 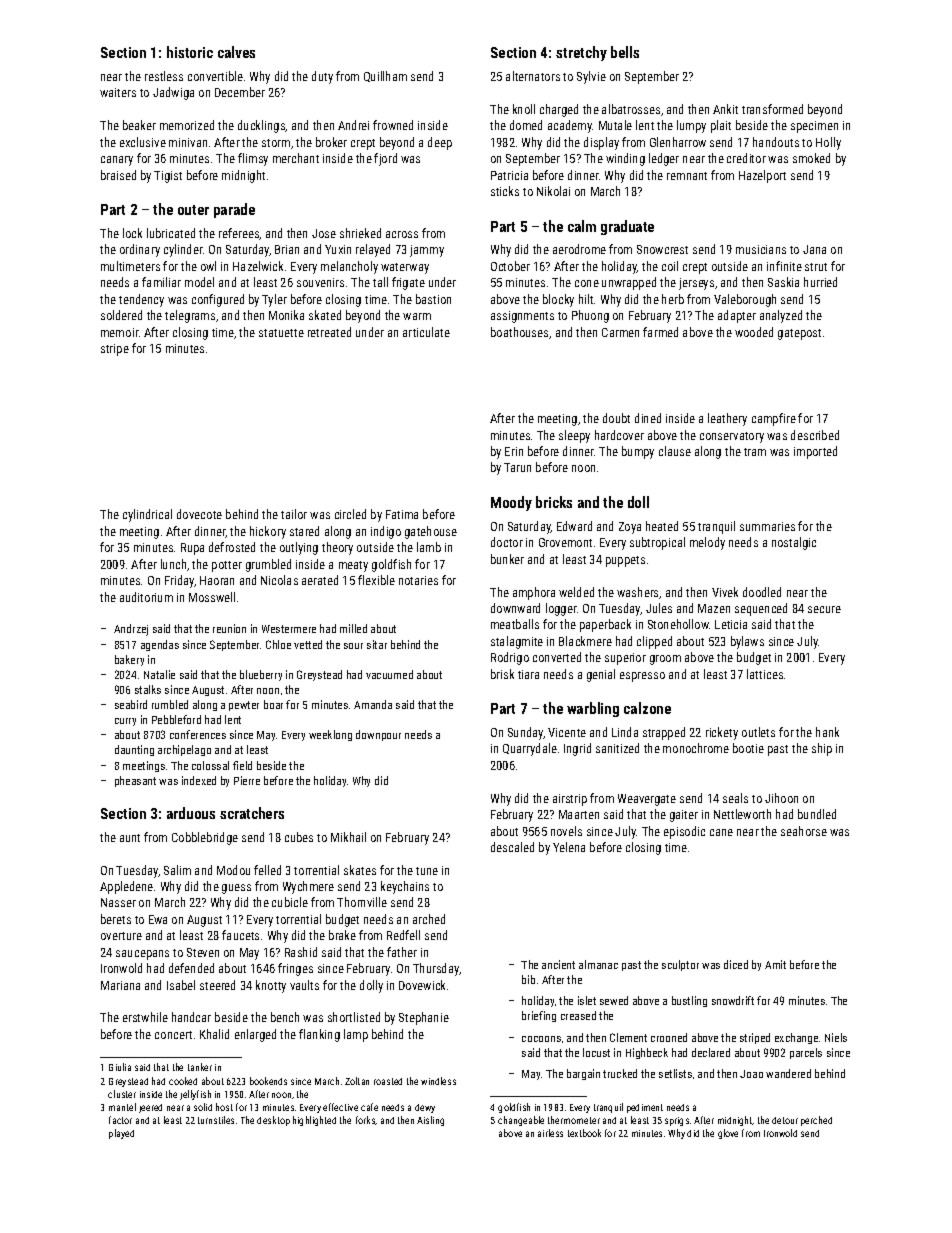 What do you see at coordinates (799, 334) in the page?
I see `gatepost` at bounding box center [799, 334].
